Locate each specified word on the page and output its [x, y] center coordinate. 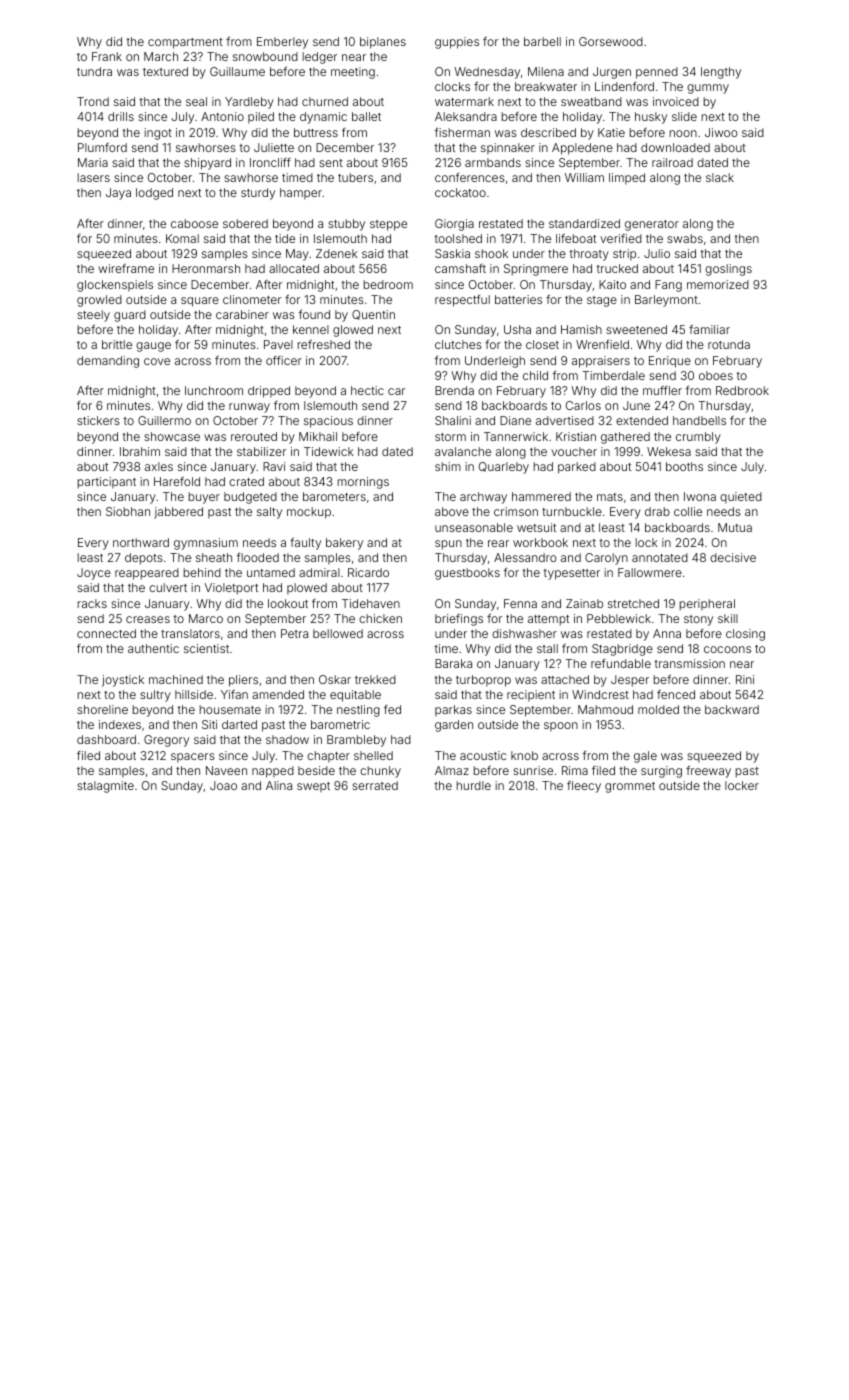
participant [107, 483]
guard [130, 316]
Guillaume [237, 71]
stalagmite [105, 787]
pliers [243, 681]
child [535, 375]
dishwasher [524, 633]
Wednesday [487, 73]
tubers [355, 177]
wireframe [126, 268]
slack [720, 177]
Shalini [453, 420]
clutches [458, 344]
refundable [621, 663]
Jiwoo [721, 132]
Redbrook [742, 390]
